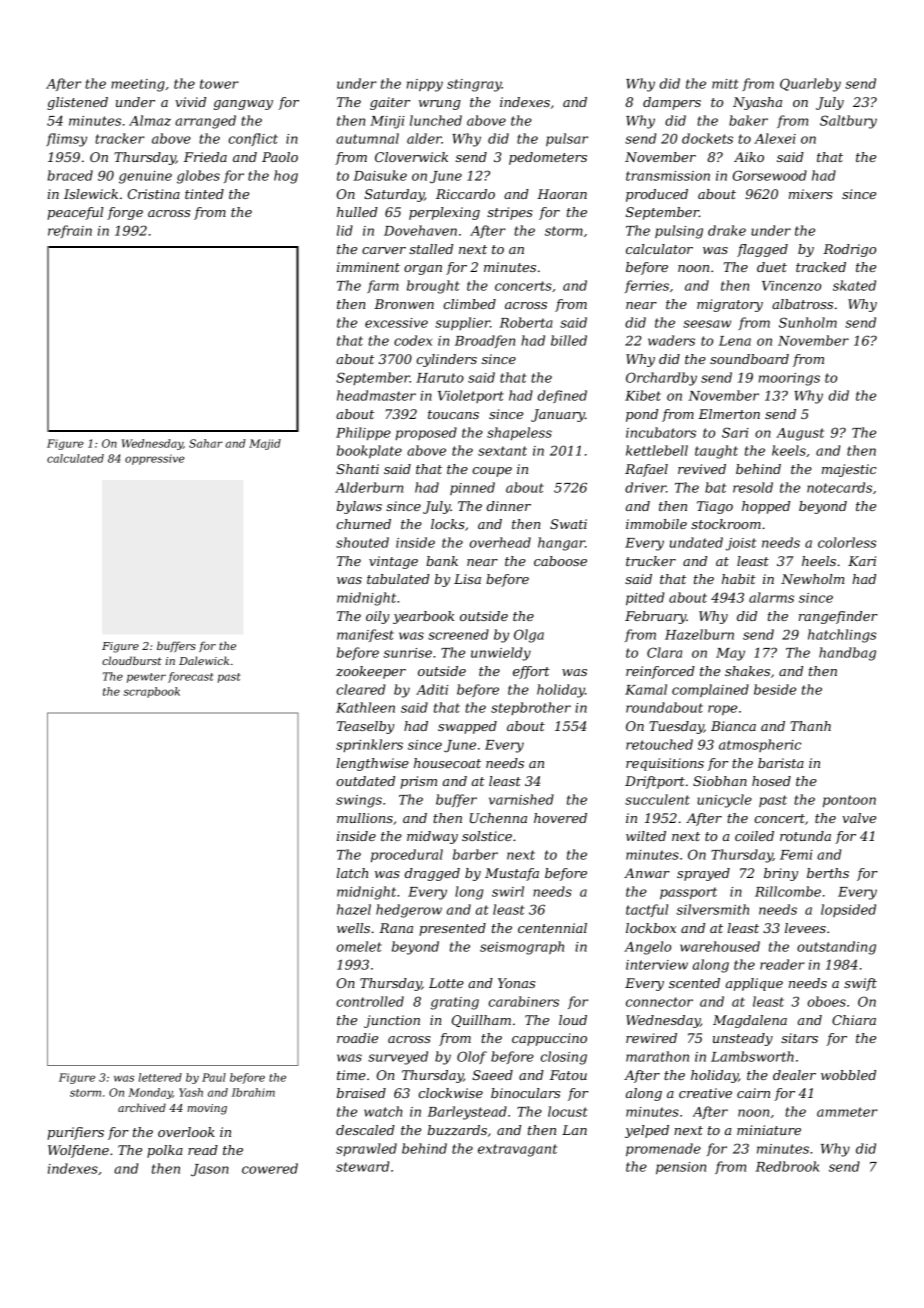 The height and width of the screenshot is (1308, 924). I want to click on rangefinder, so click(838, 617).
